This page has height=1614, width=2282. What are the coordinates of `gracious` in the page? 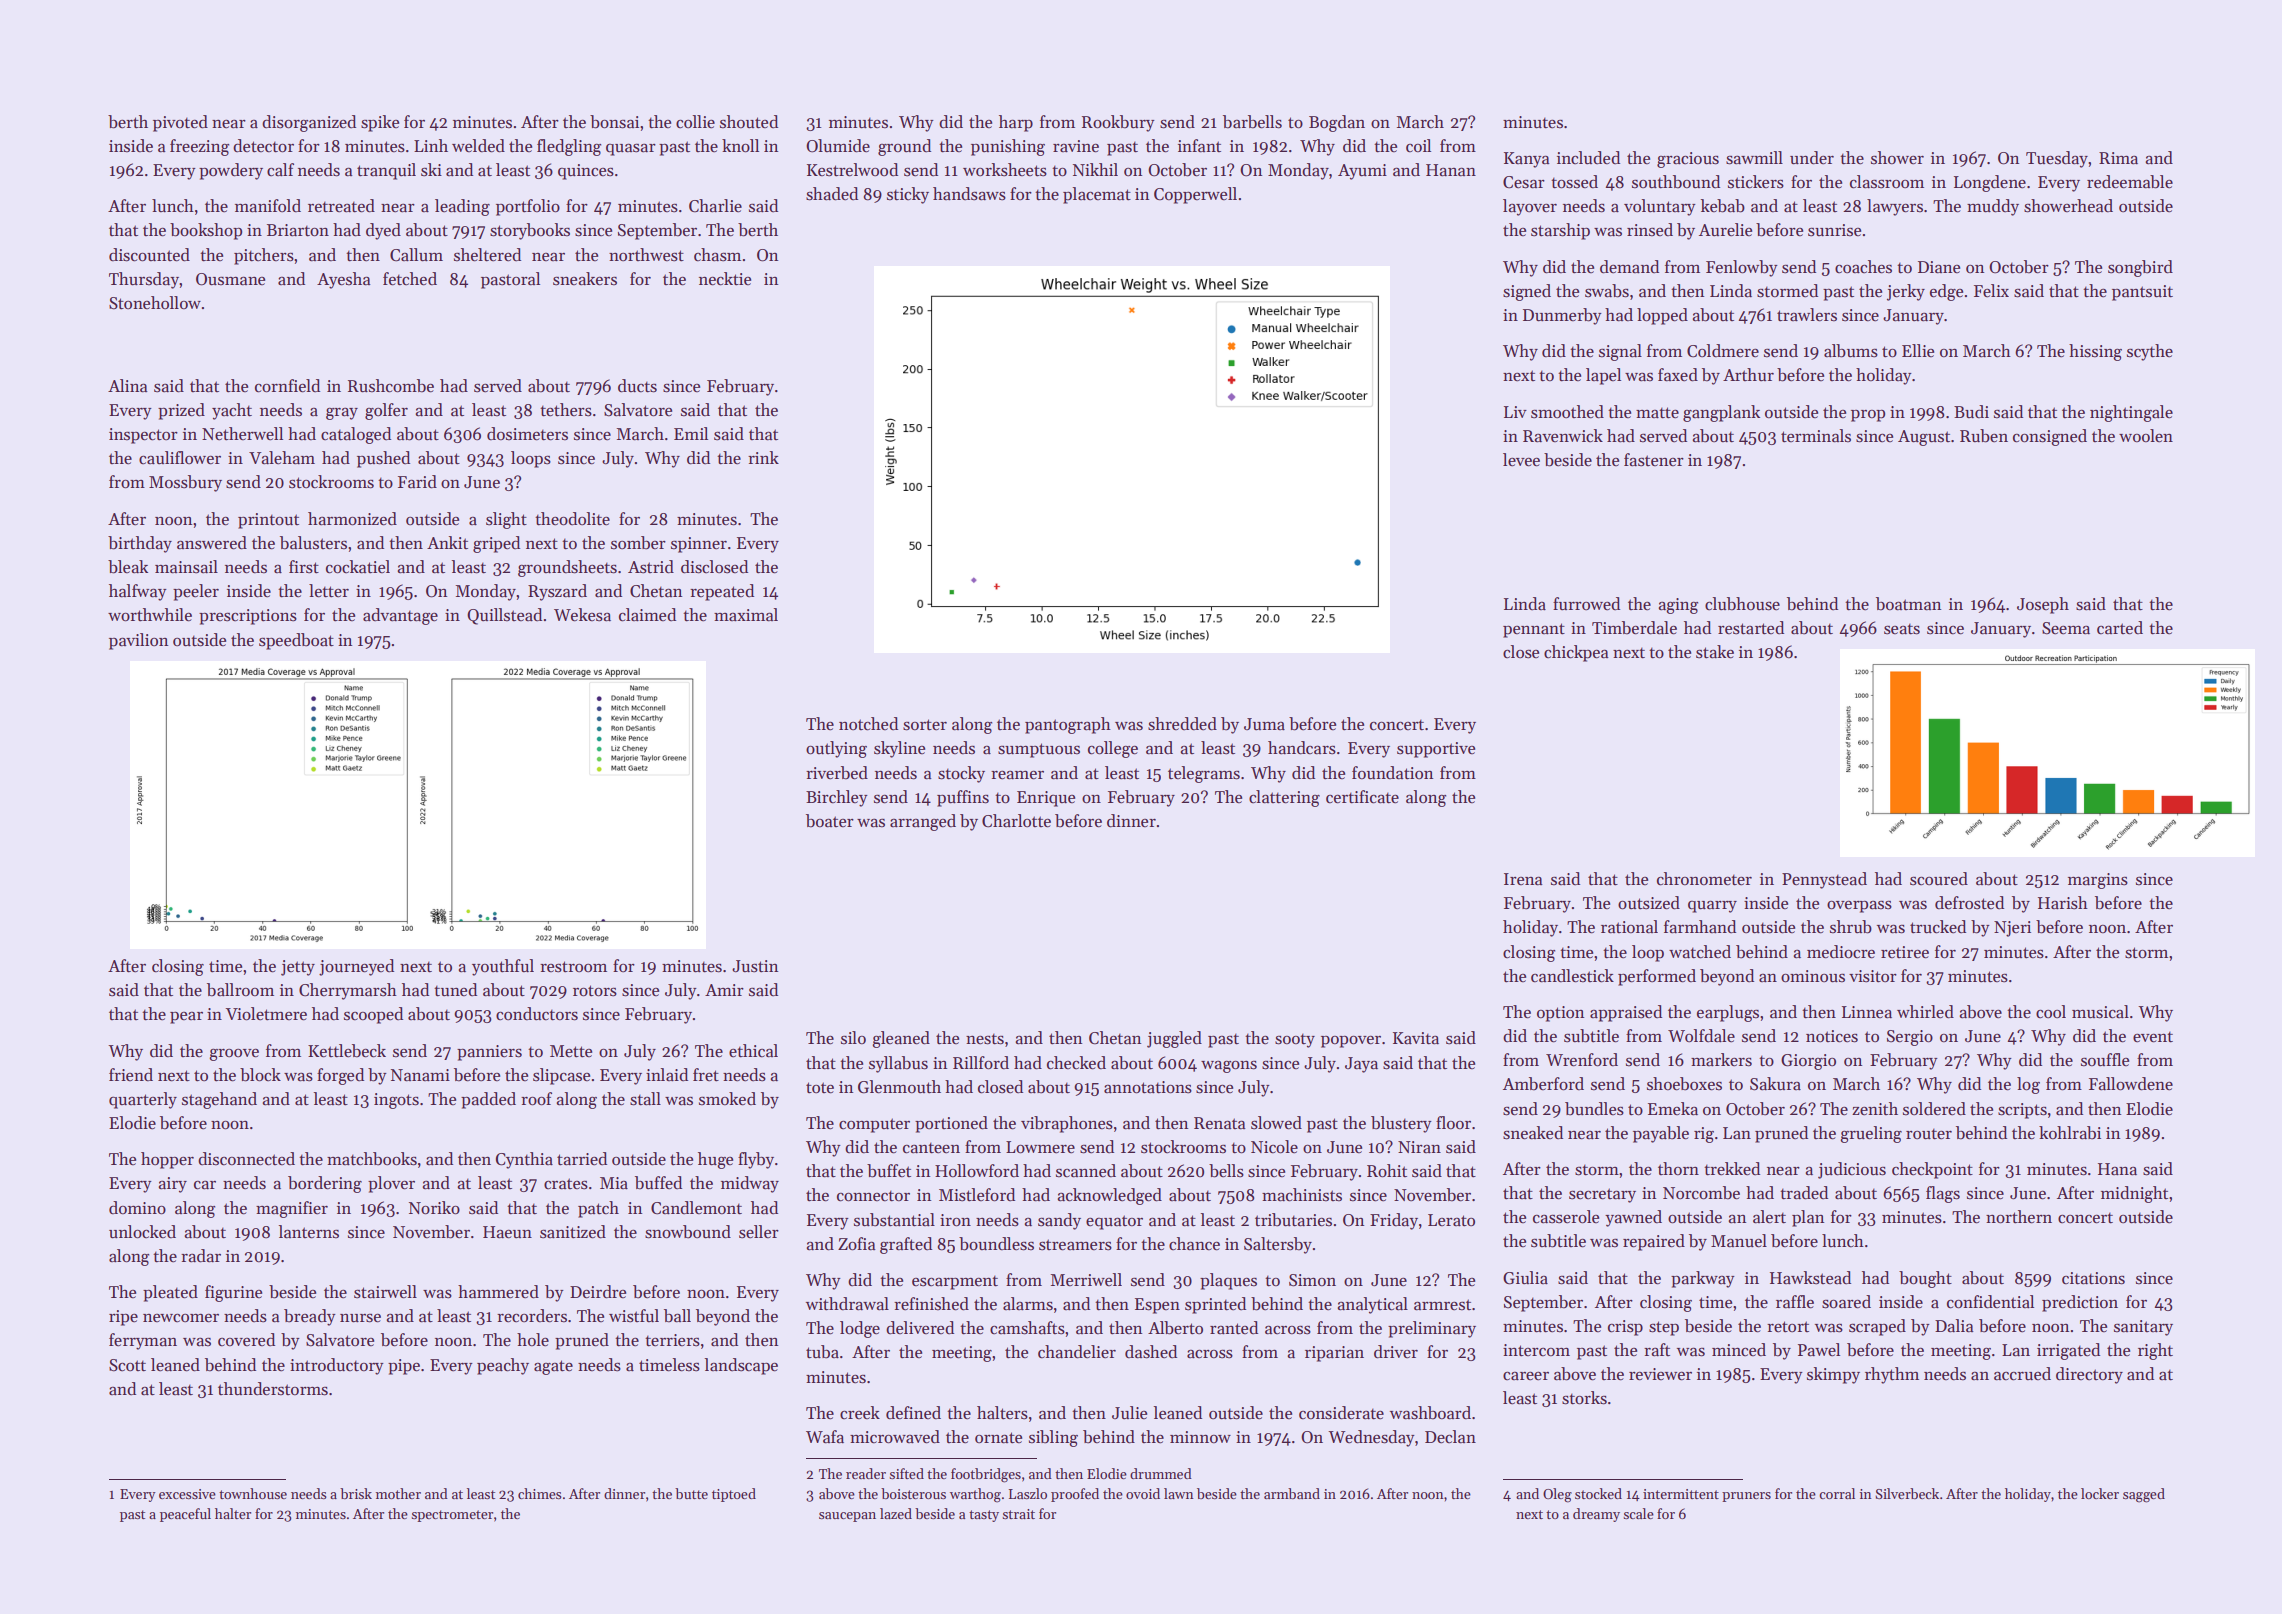 It's located at (1688, 160).
